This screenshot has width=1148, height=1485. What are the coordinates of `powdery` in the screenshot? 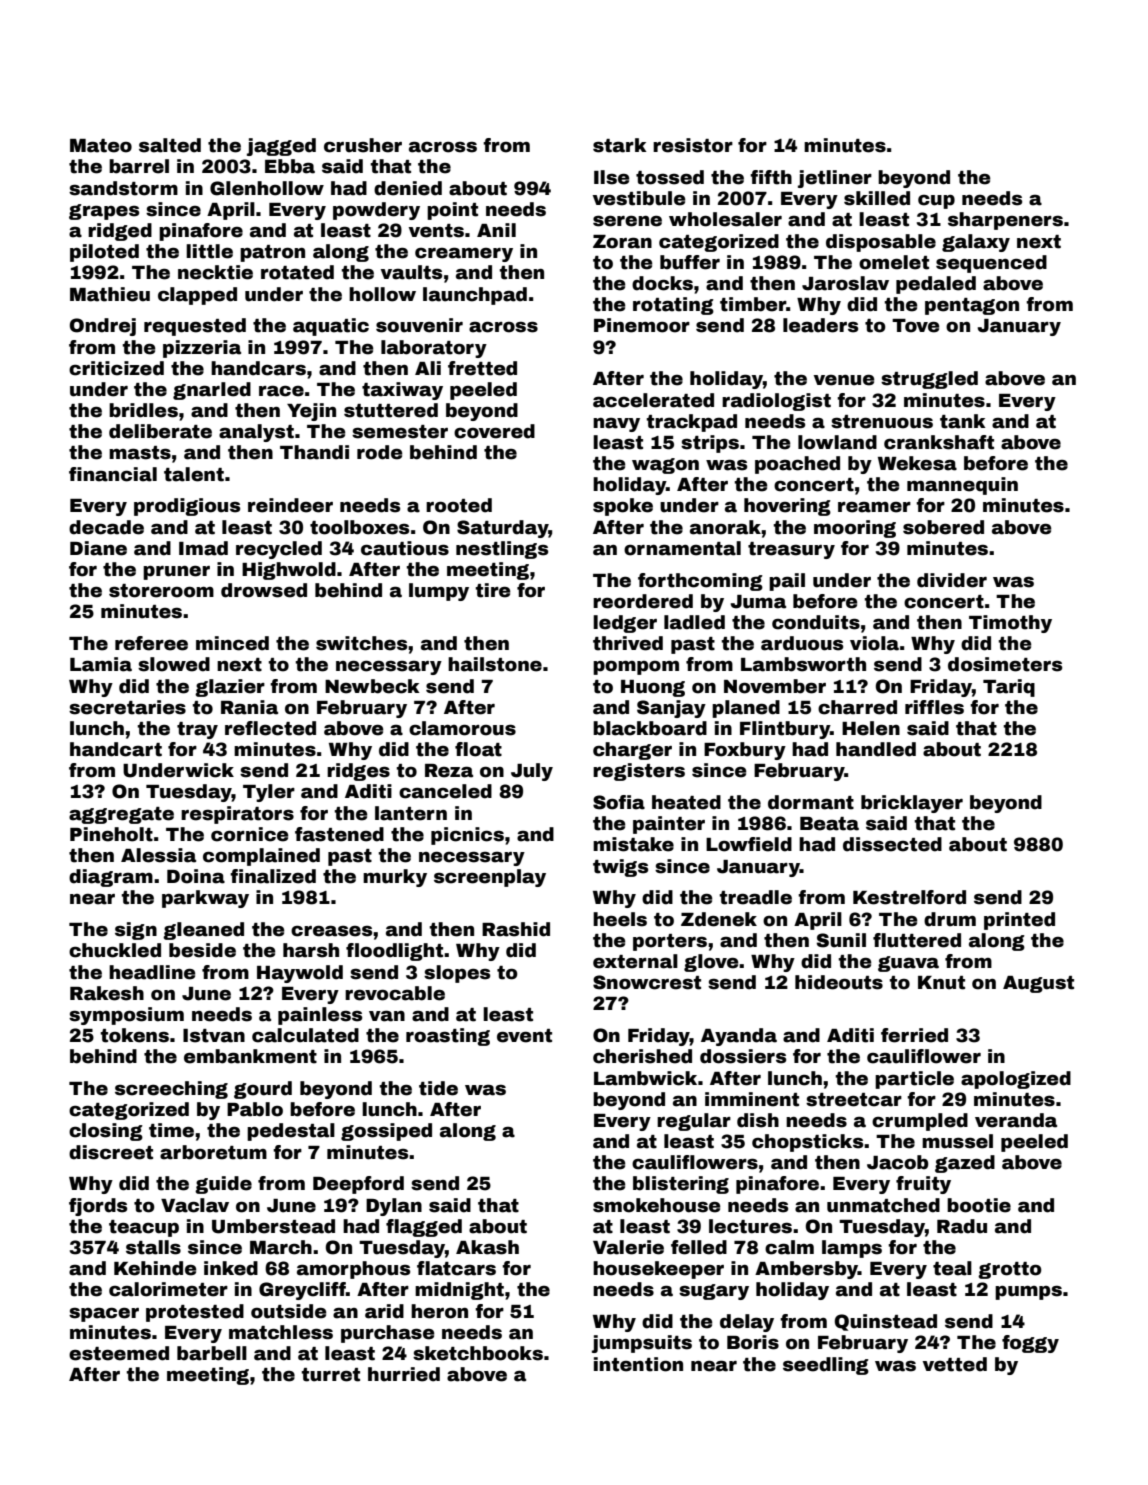 It's located at (376, 211).
